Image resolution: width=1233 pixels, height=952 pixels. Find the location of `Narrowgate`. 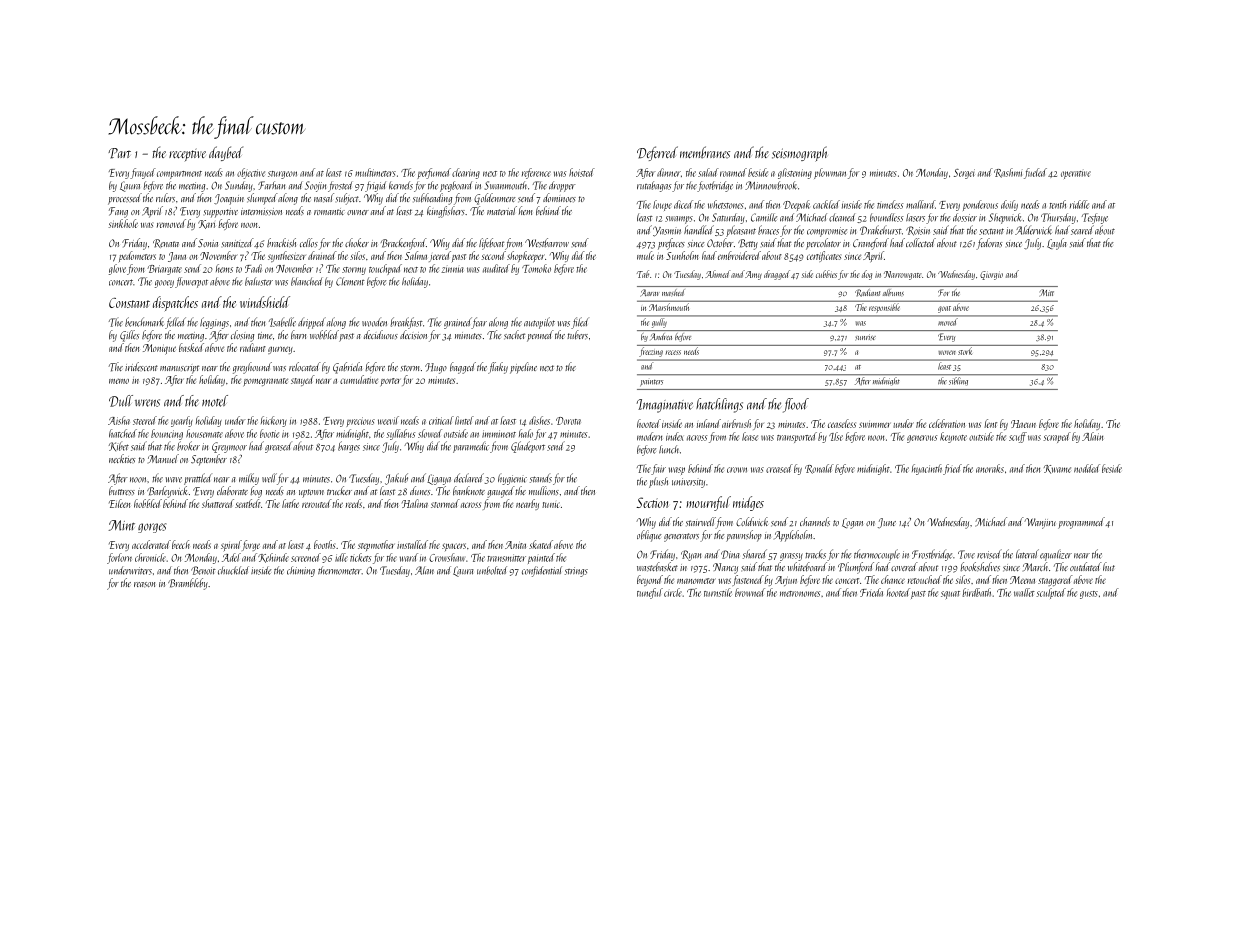

Narrowgate is located at coordinates (903, 275).
